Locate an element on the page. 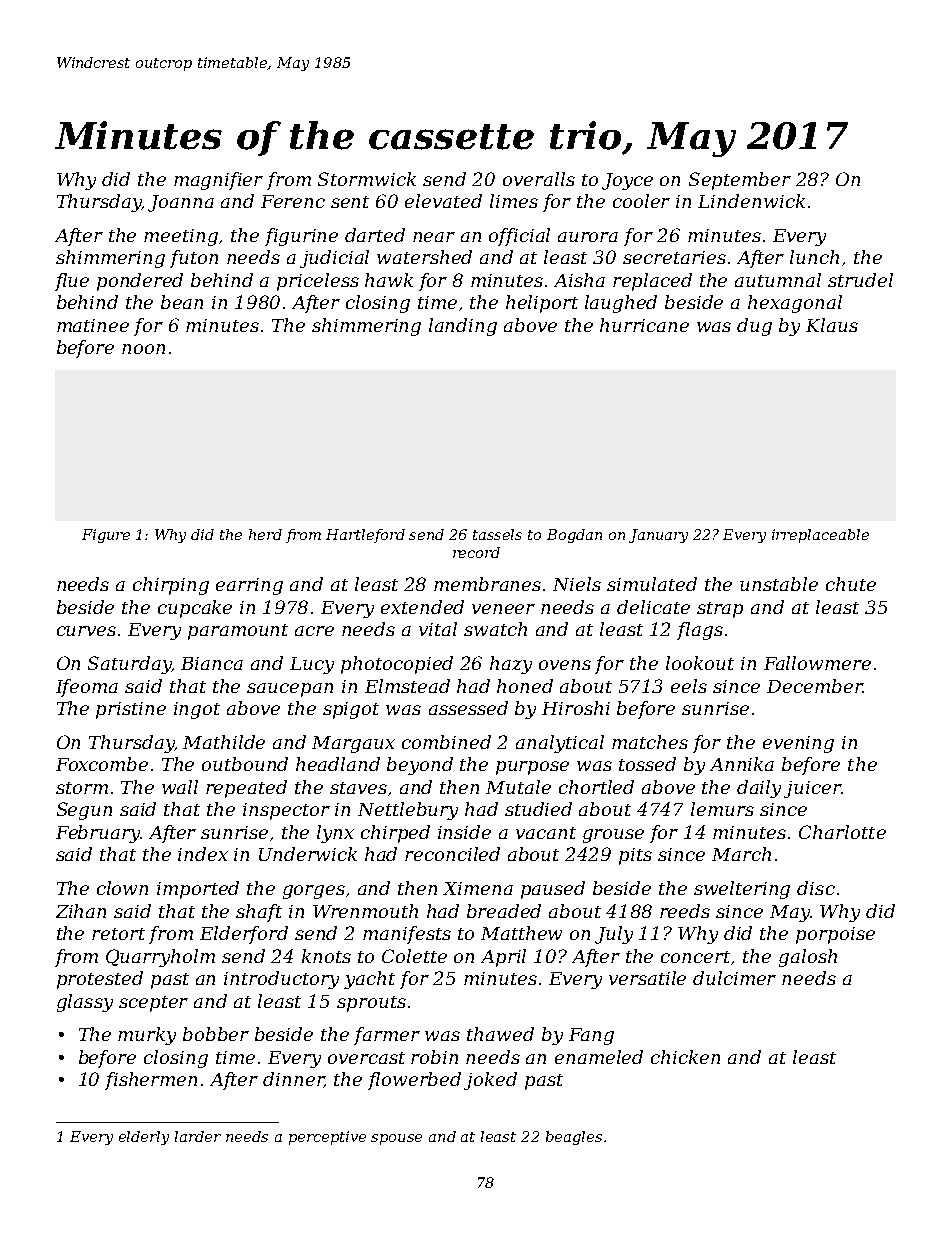  acre is located at coordinates (314, 631).
